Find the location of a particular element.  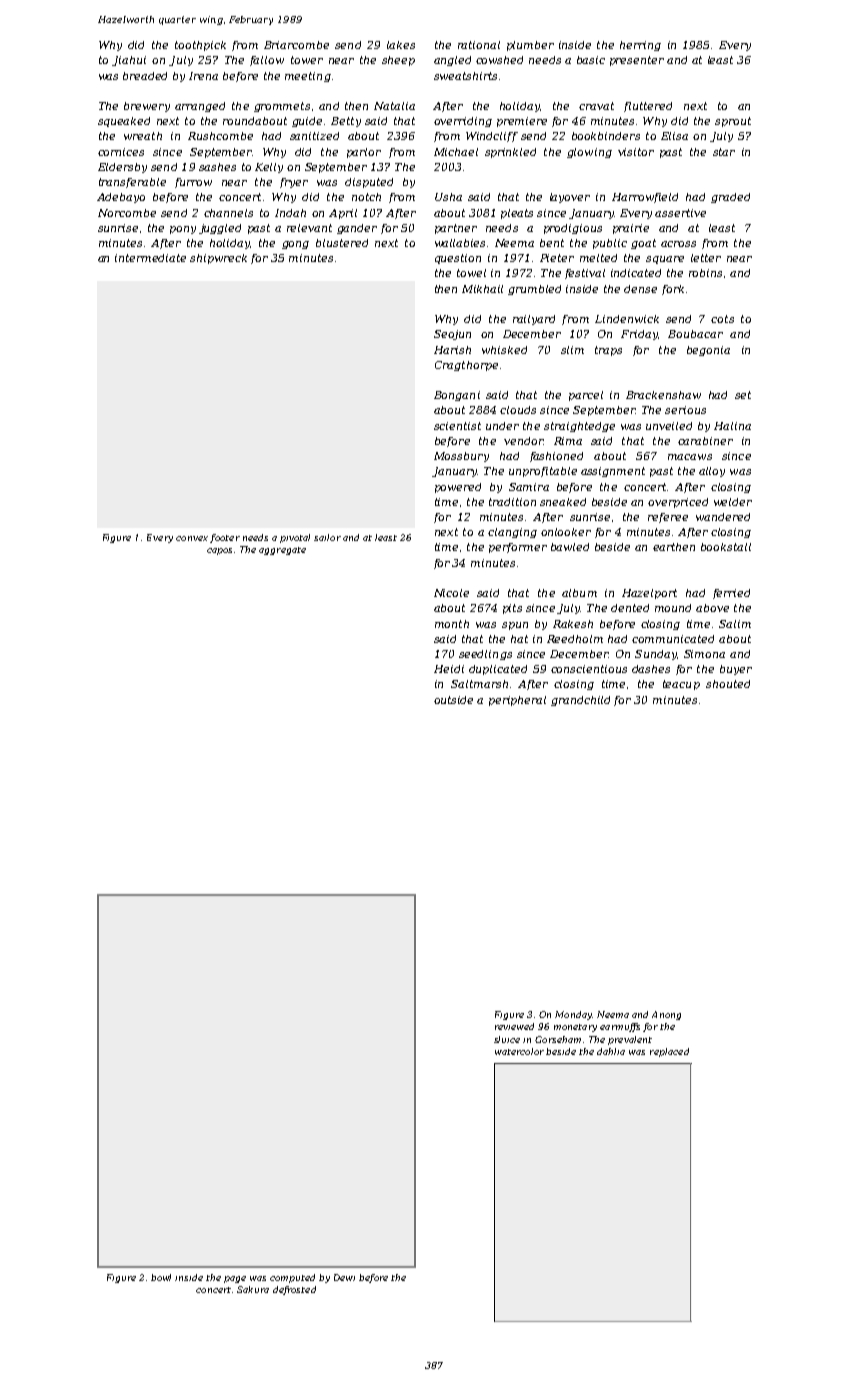

Anong is located at coordinates (666, 1015).
